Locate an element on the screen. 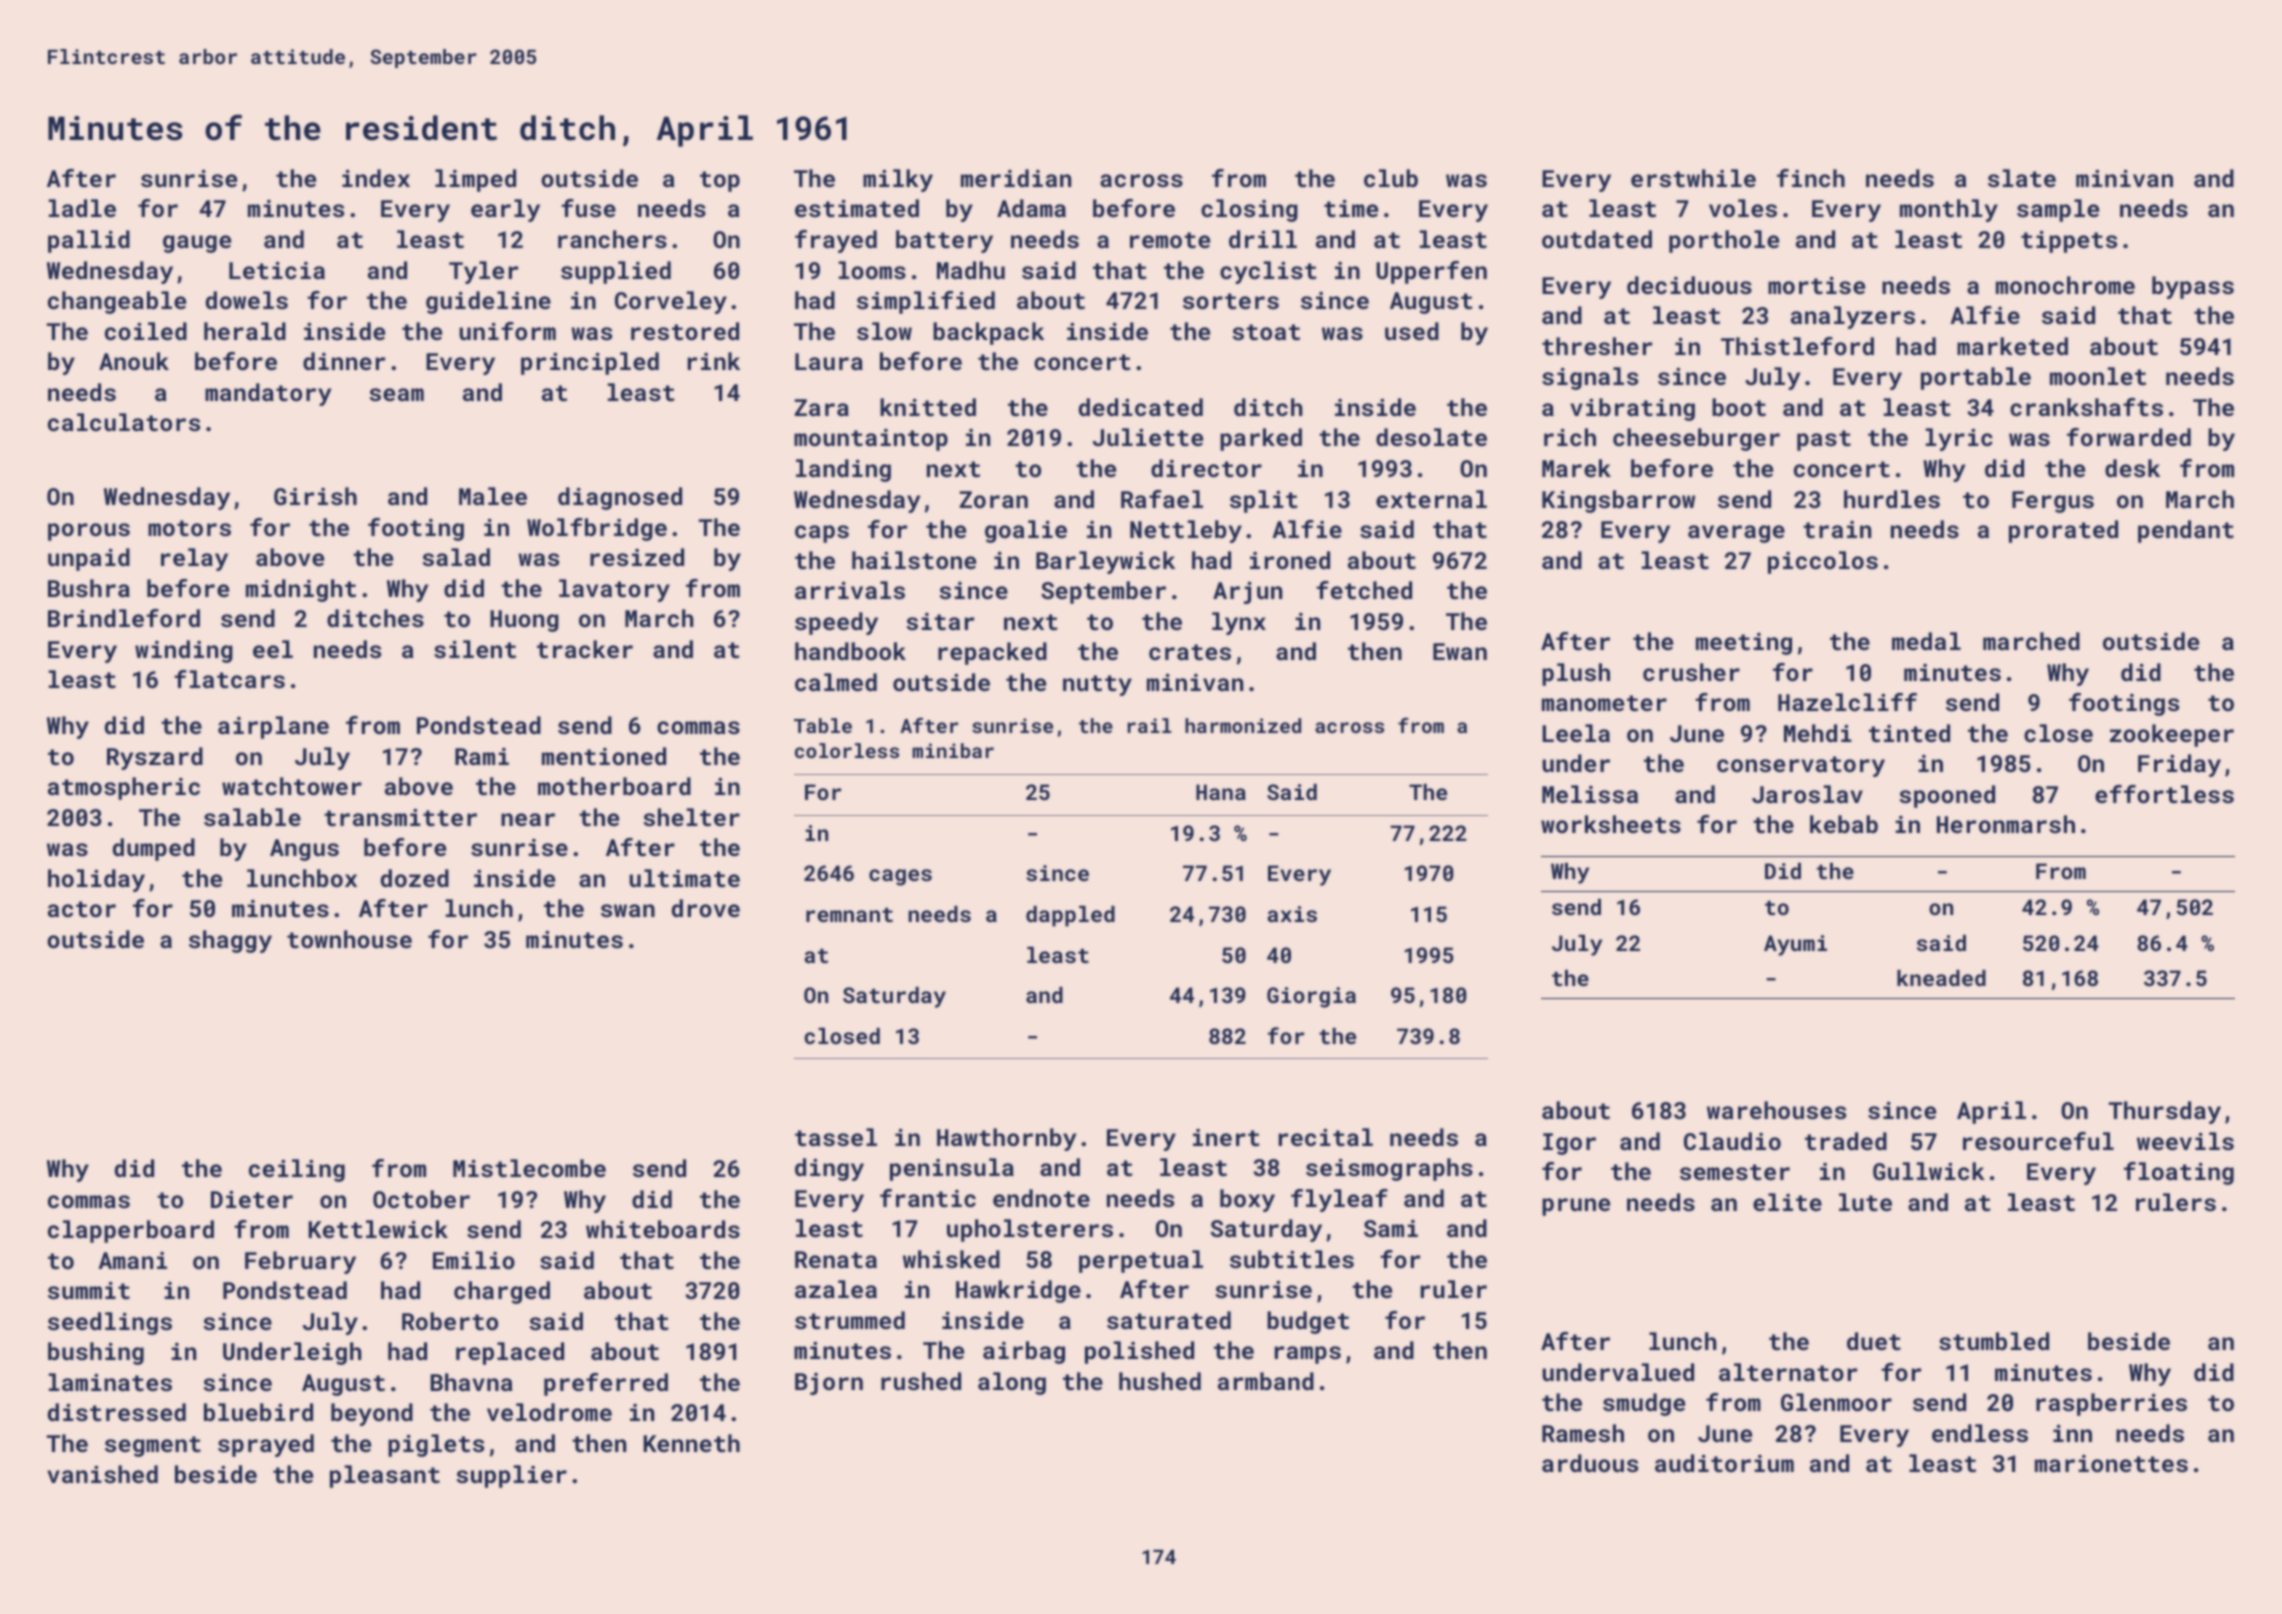  lavatory is located at coordinates (614, 590).
